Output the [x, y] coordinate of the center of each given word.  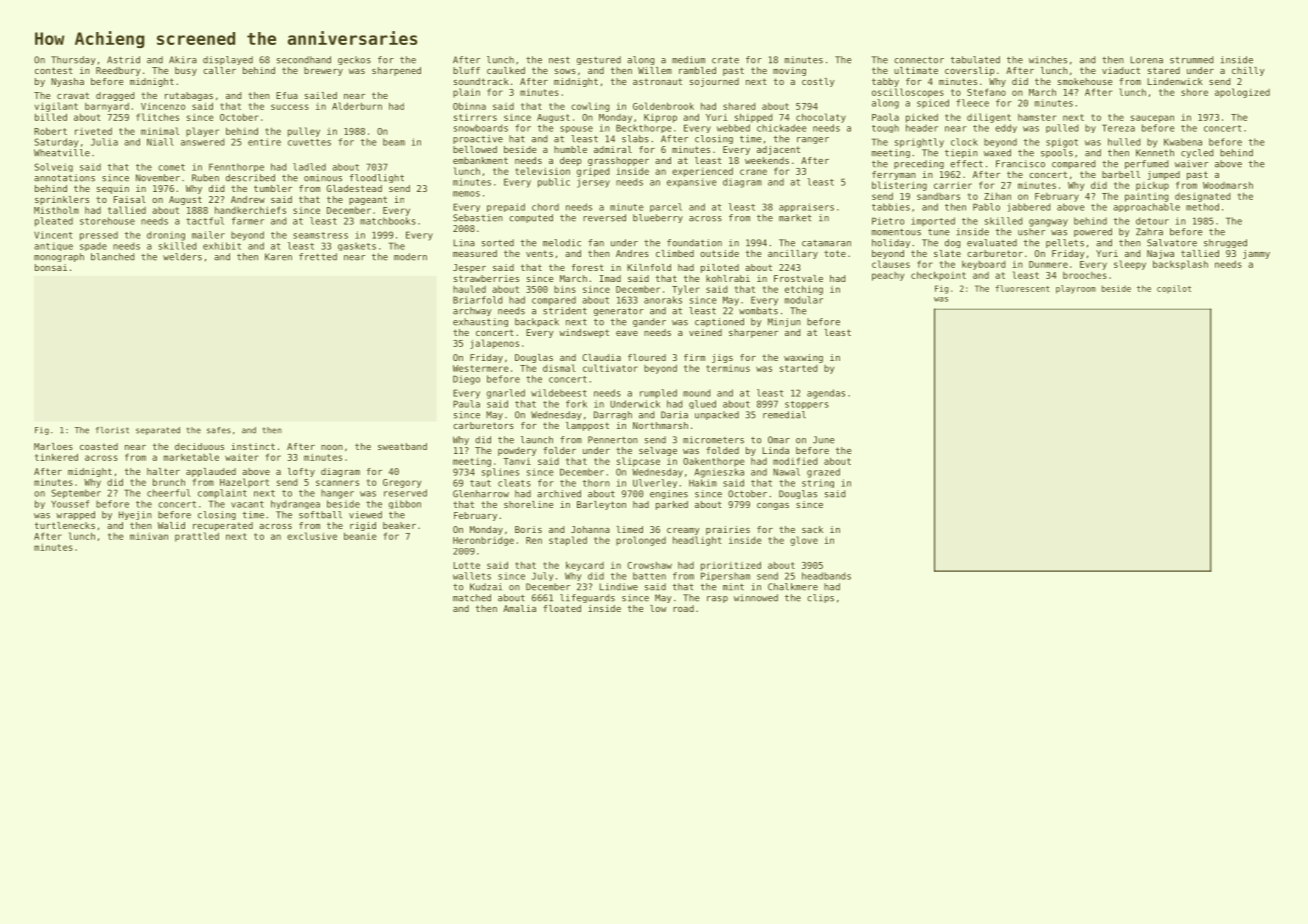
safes [219, 430]
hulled [1124, 142]
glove [804, 541]
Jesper [469, 268]
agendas [826, 394]
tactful [205, 221]
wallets [472, 576]
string [818, 483]
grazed [823, 473]
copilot [1174, 289]
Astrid [123, 60]
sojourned [714, 82]
